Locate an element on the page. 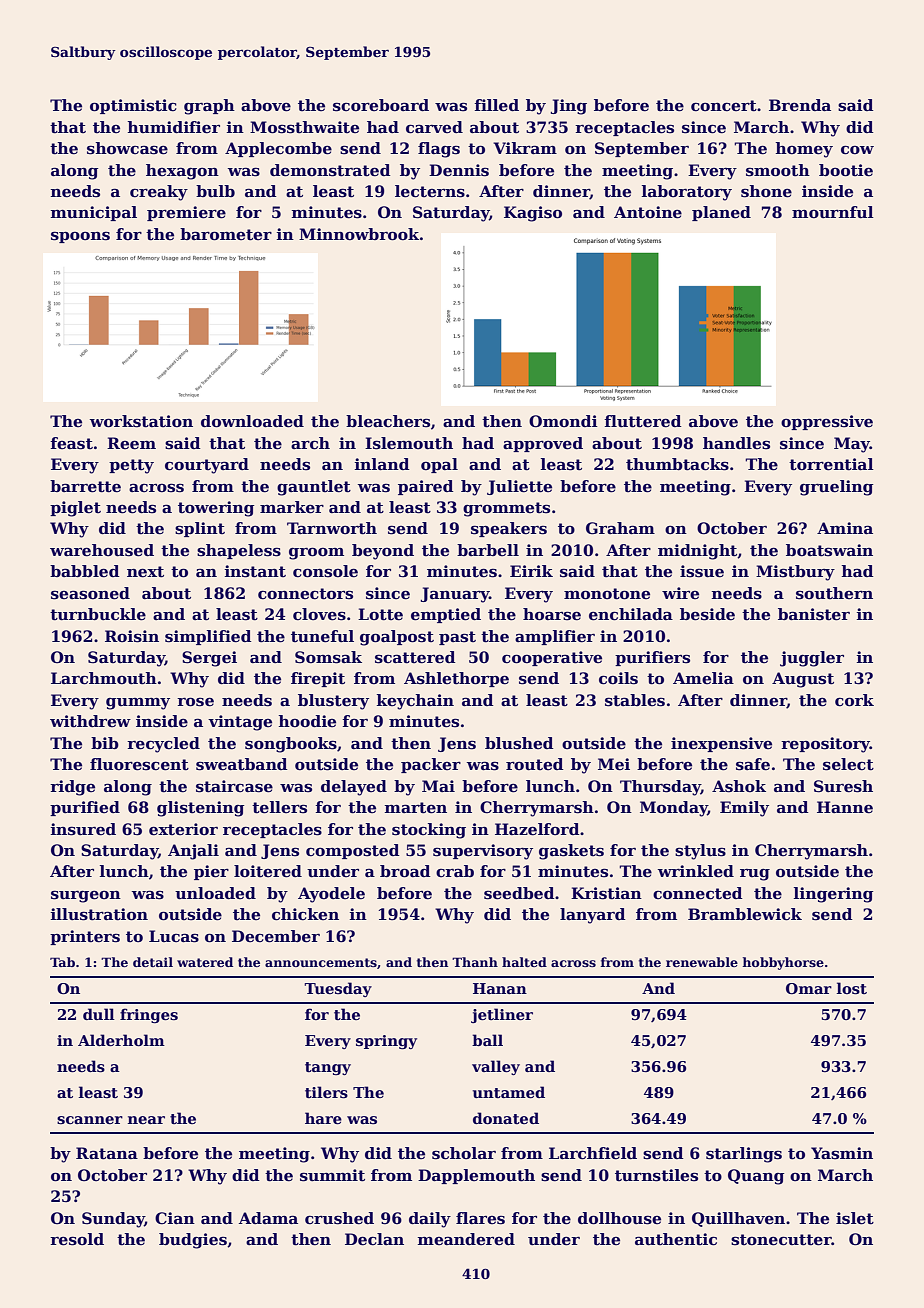 The image size is (924, 1308). Somsak is located at coordinates (328, 657).
